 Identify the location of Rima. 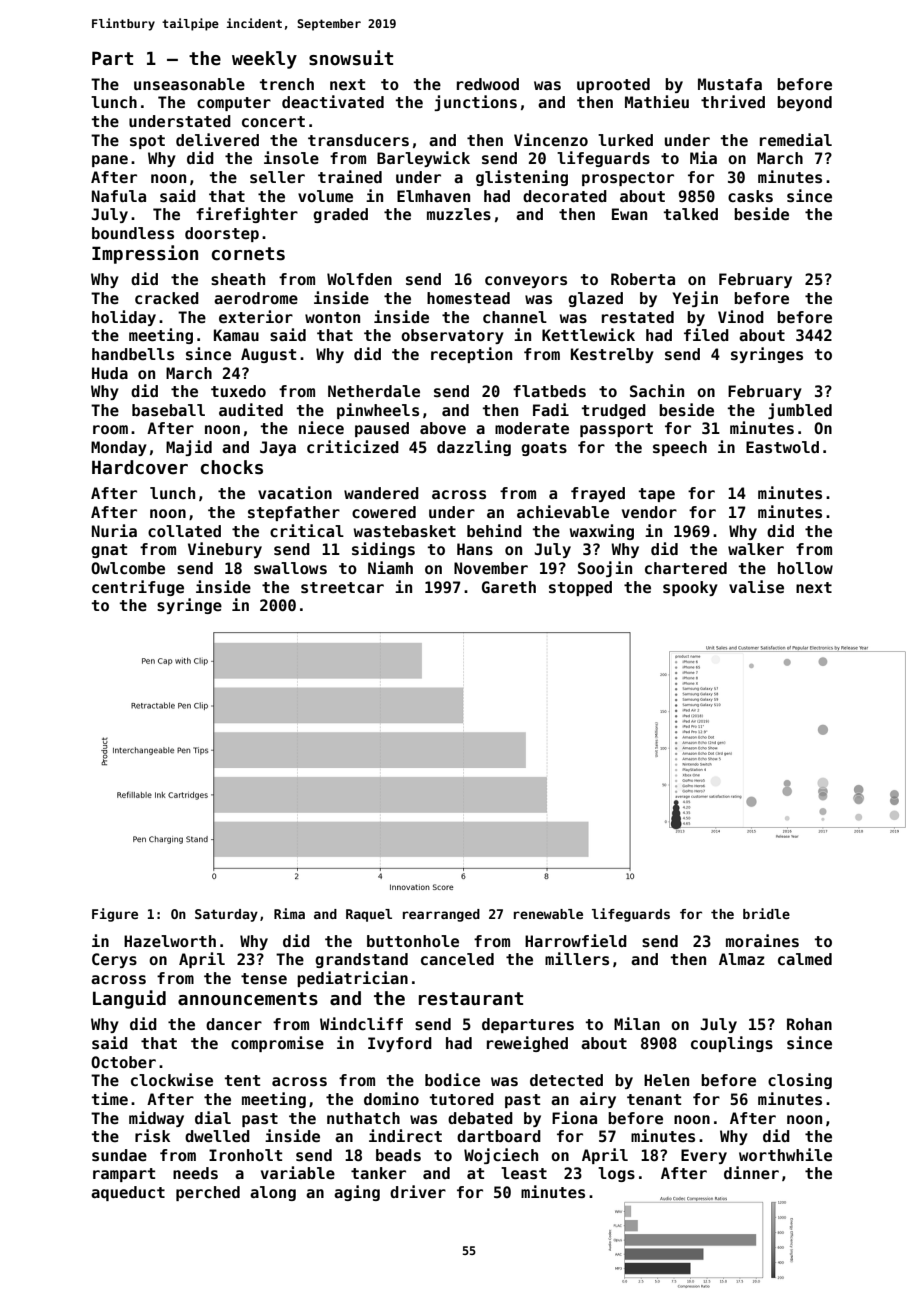
(289, 913).
